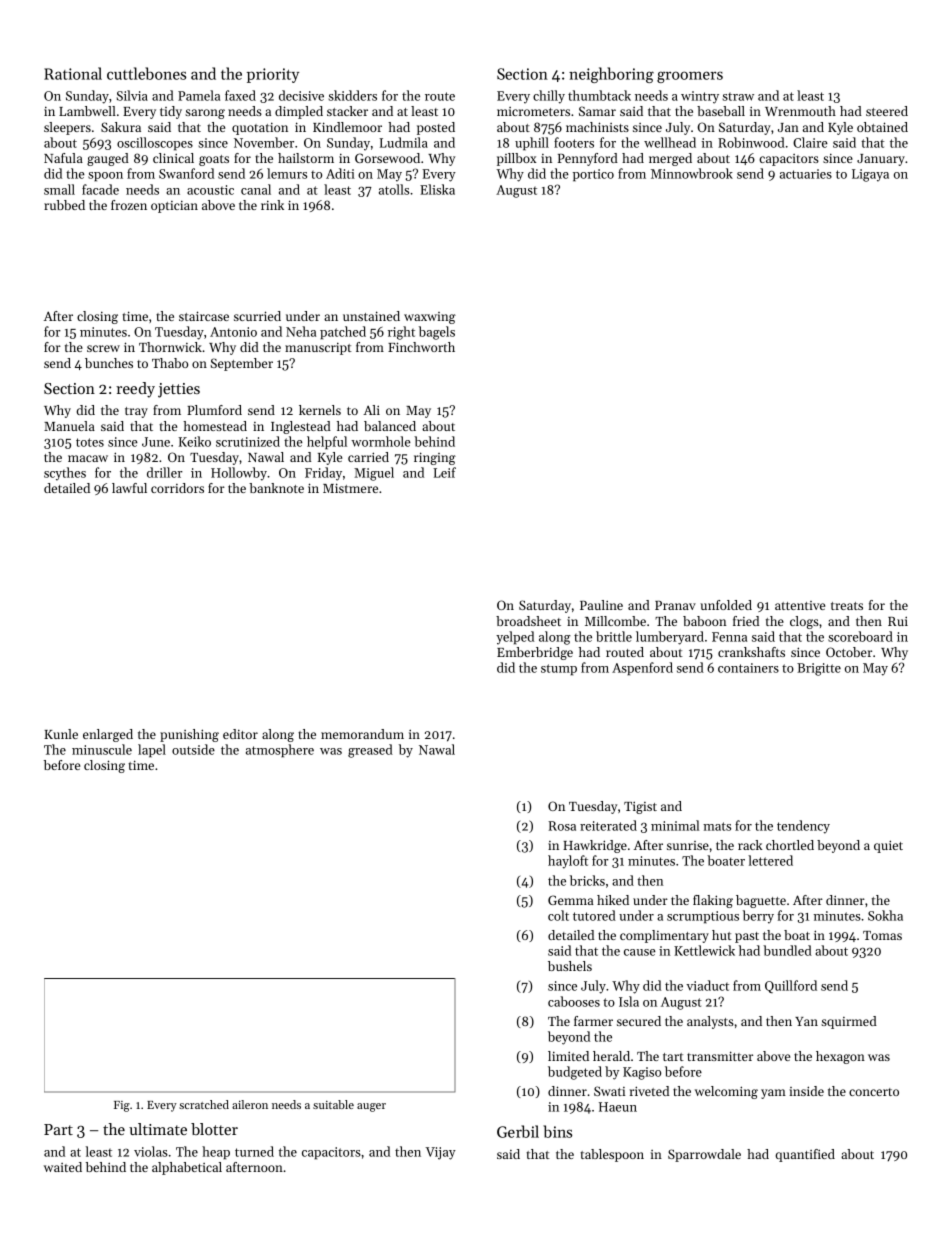 The image size is (952, 1233). What do you see at coordinates (152, 751) in the screenshot?
I see `lapel` at bounding box center [152, 751].
